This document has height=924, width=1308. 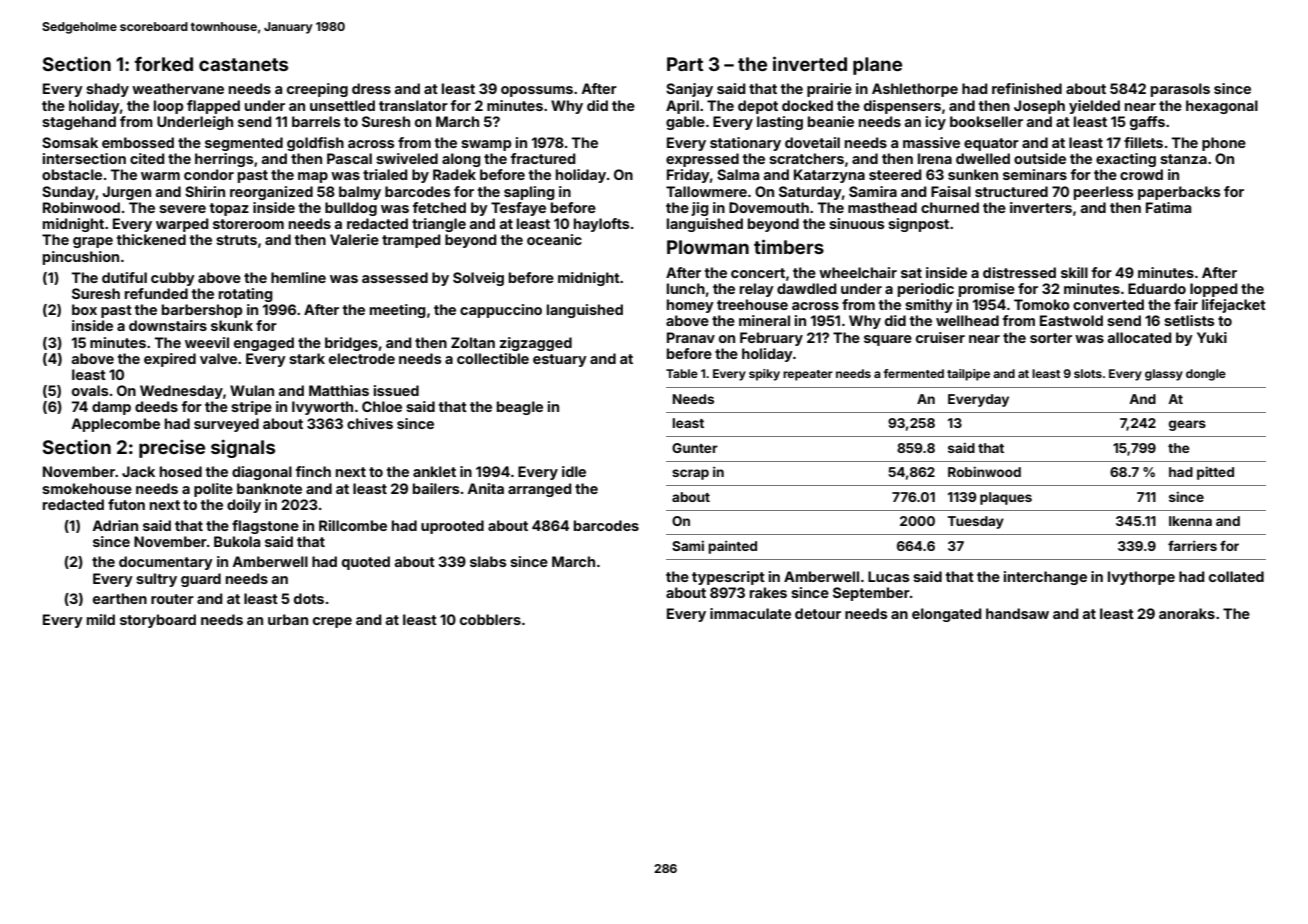 What do you see at coordinates (685, 64) in the document?
I see `Part` at bounding box center [685, 64].
